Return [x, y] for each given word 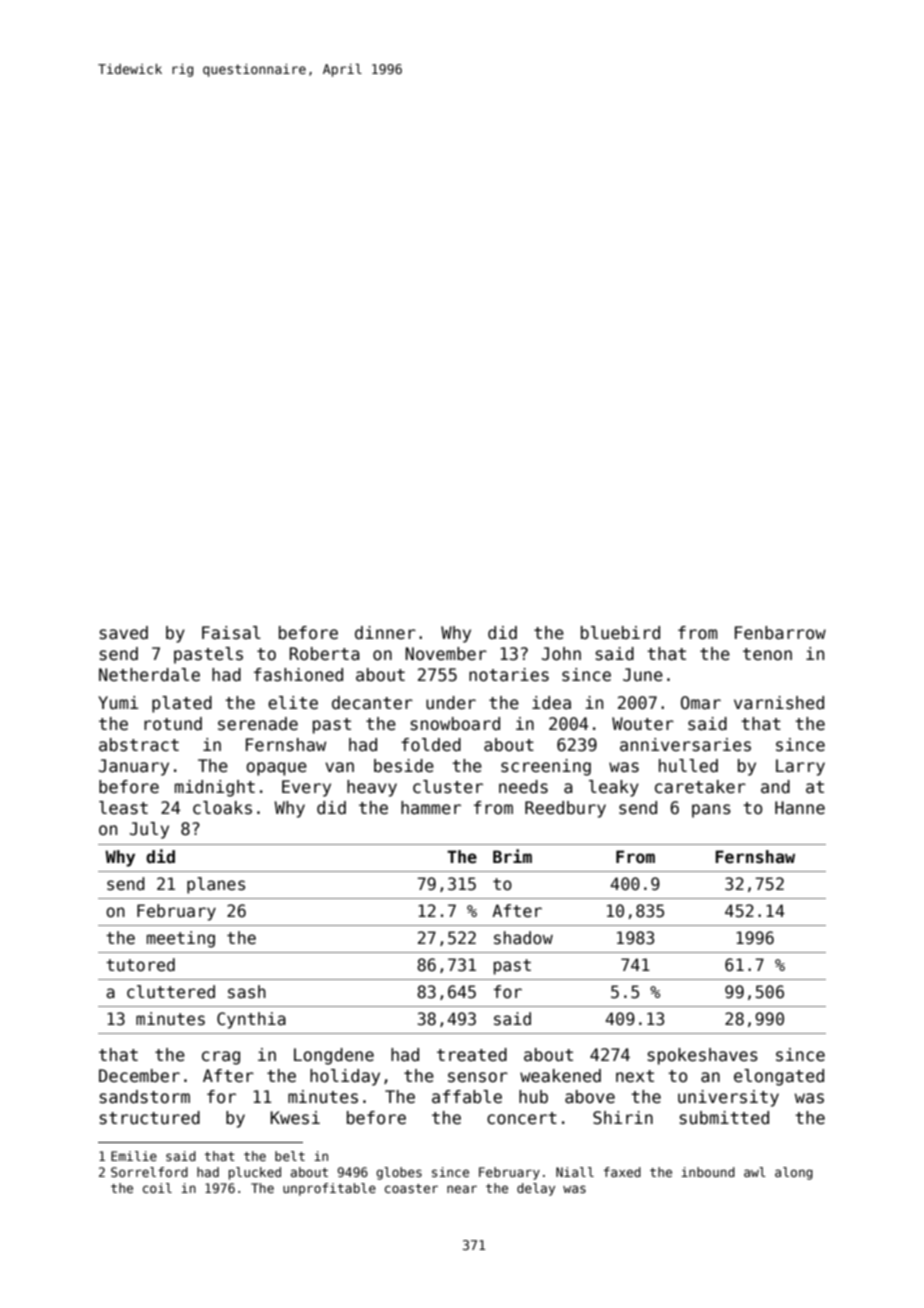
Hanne [800, 807]
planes [216, 885]
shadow [523, 938]
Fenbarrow [780, 633]
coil [157, 1188]
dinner [385, 633]
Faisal [231, 633]
